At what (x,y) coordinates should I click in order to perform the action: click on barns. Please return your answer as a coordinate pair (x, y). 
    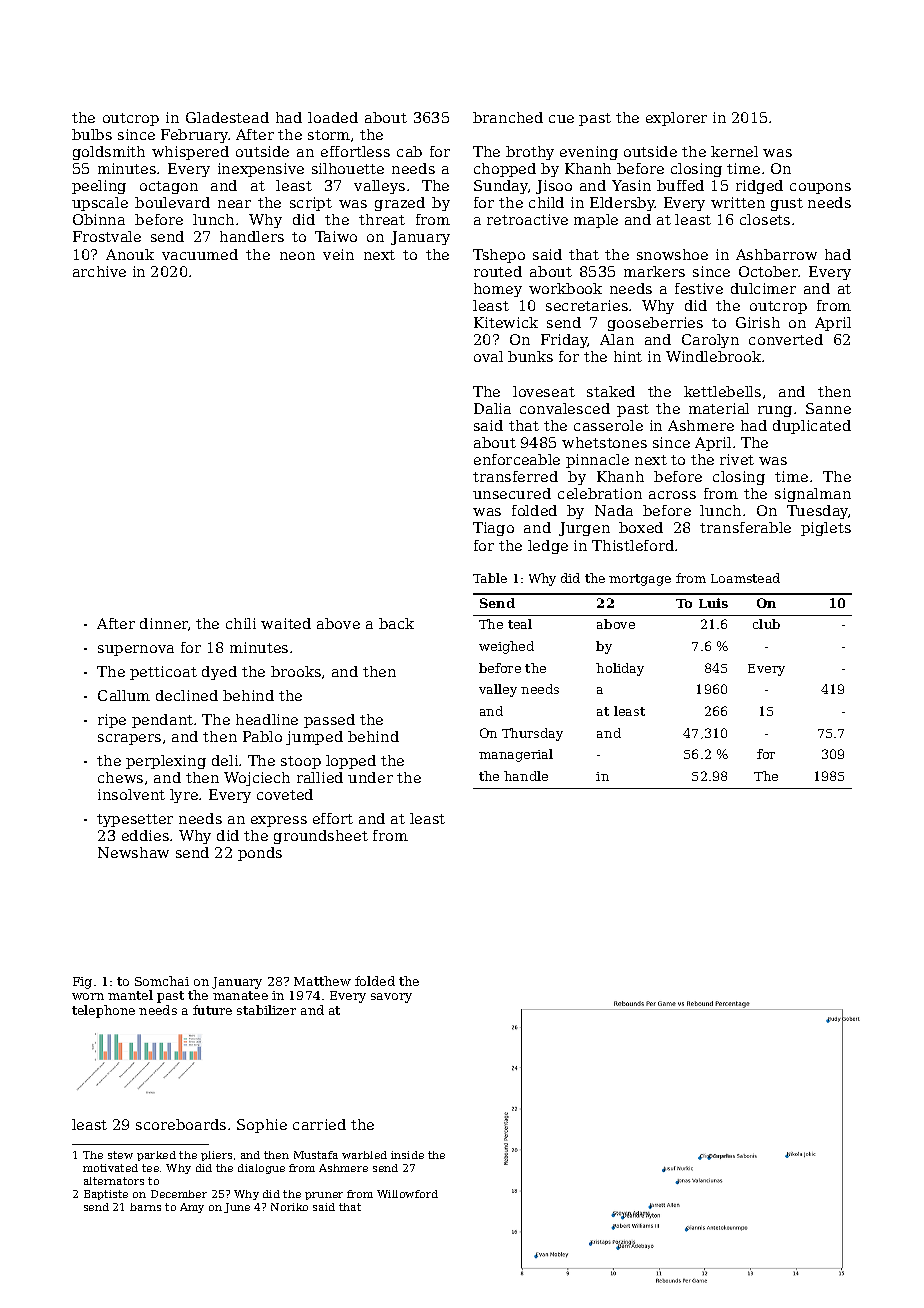
    Looking at the image, I should click on (145, 1207).
